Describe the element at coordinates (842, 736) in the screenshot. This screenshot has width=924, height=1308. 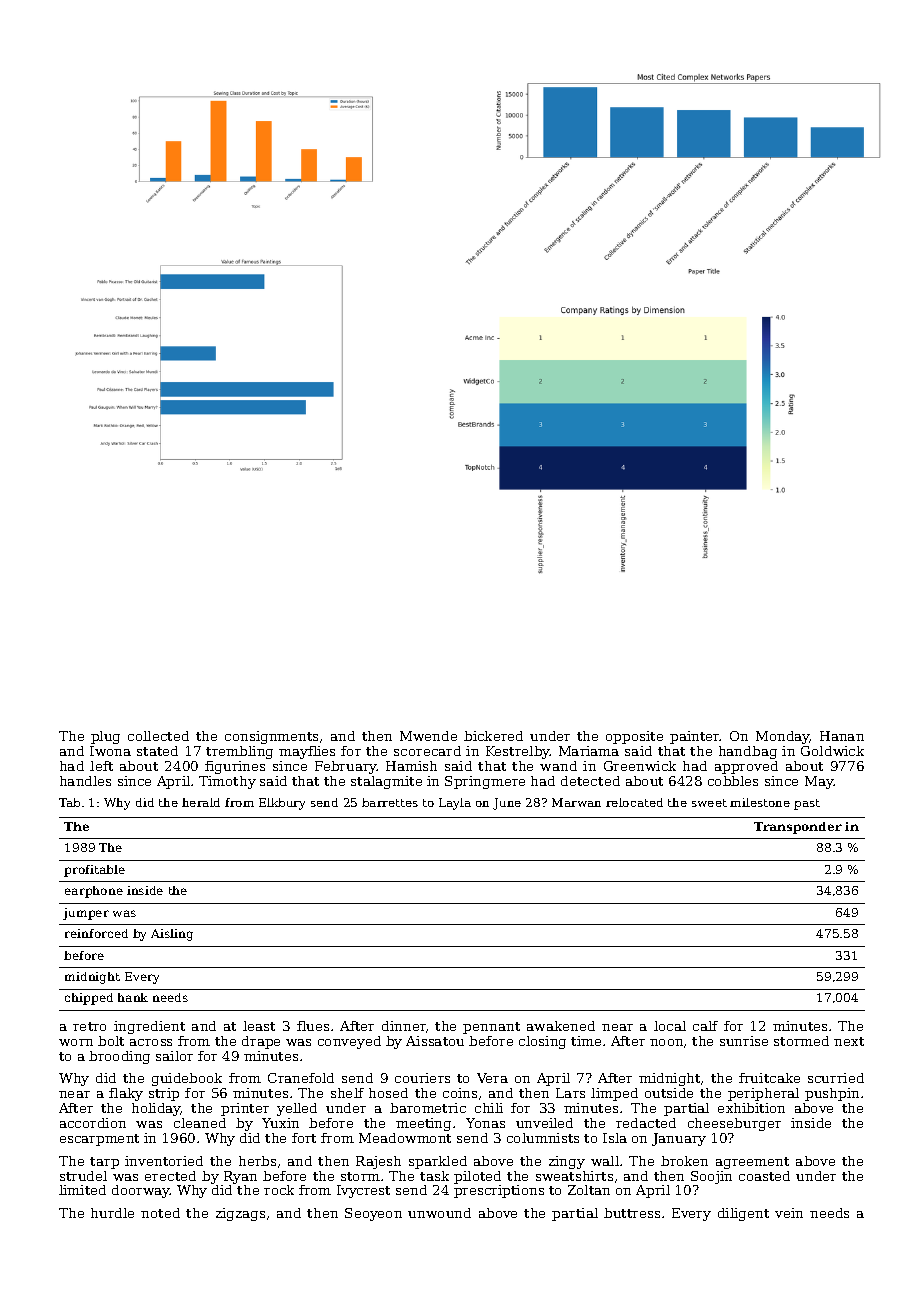
I see `Hanan` at that location.
